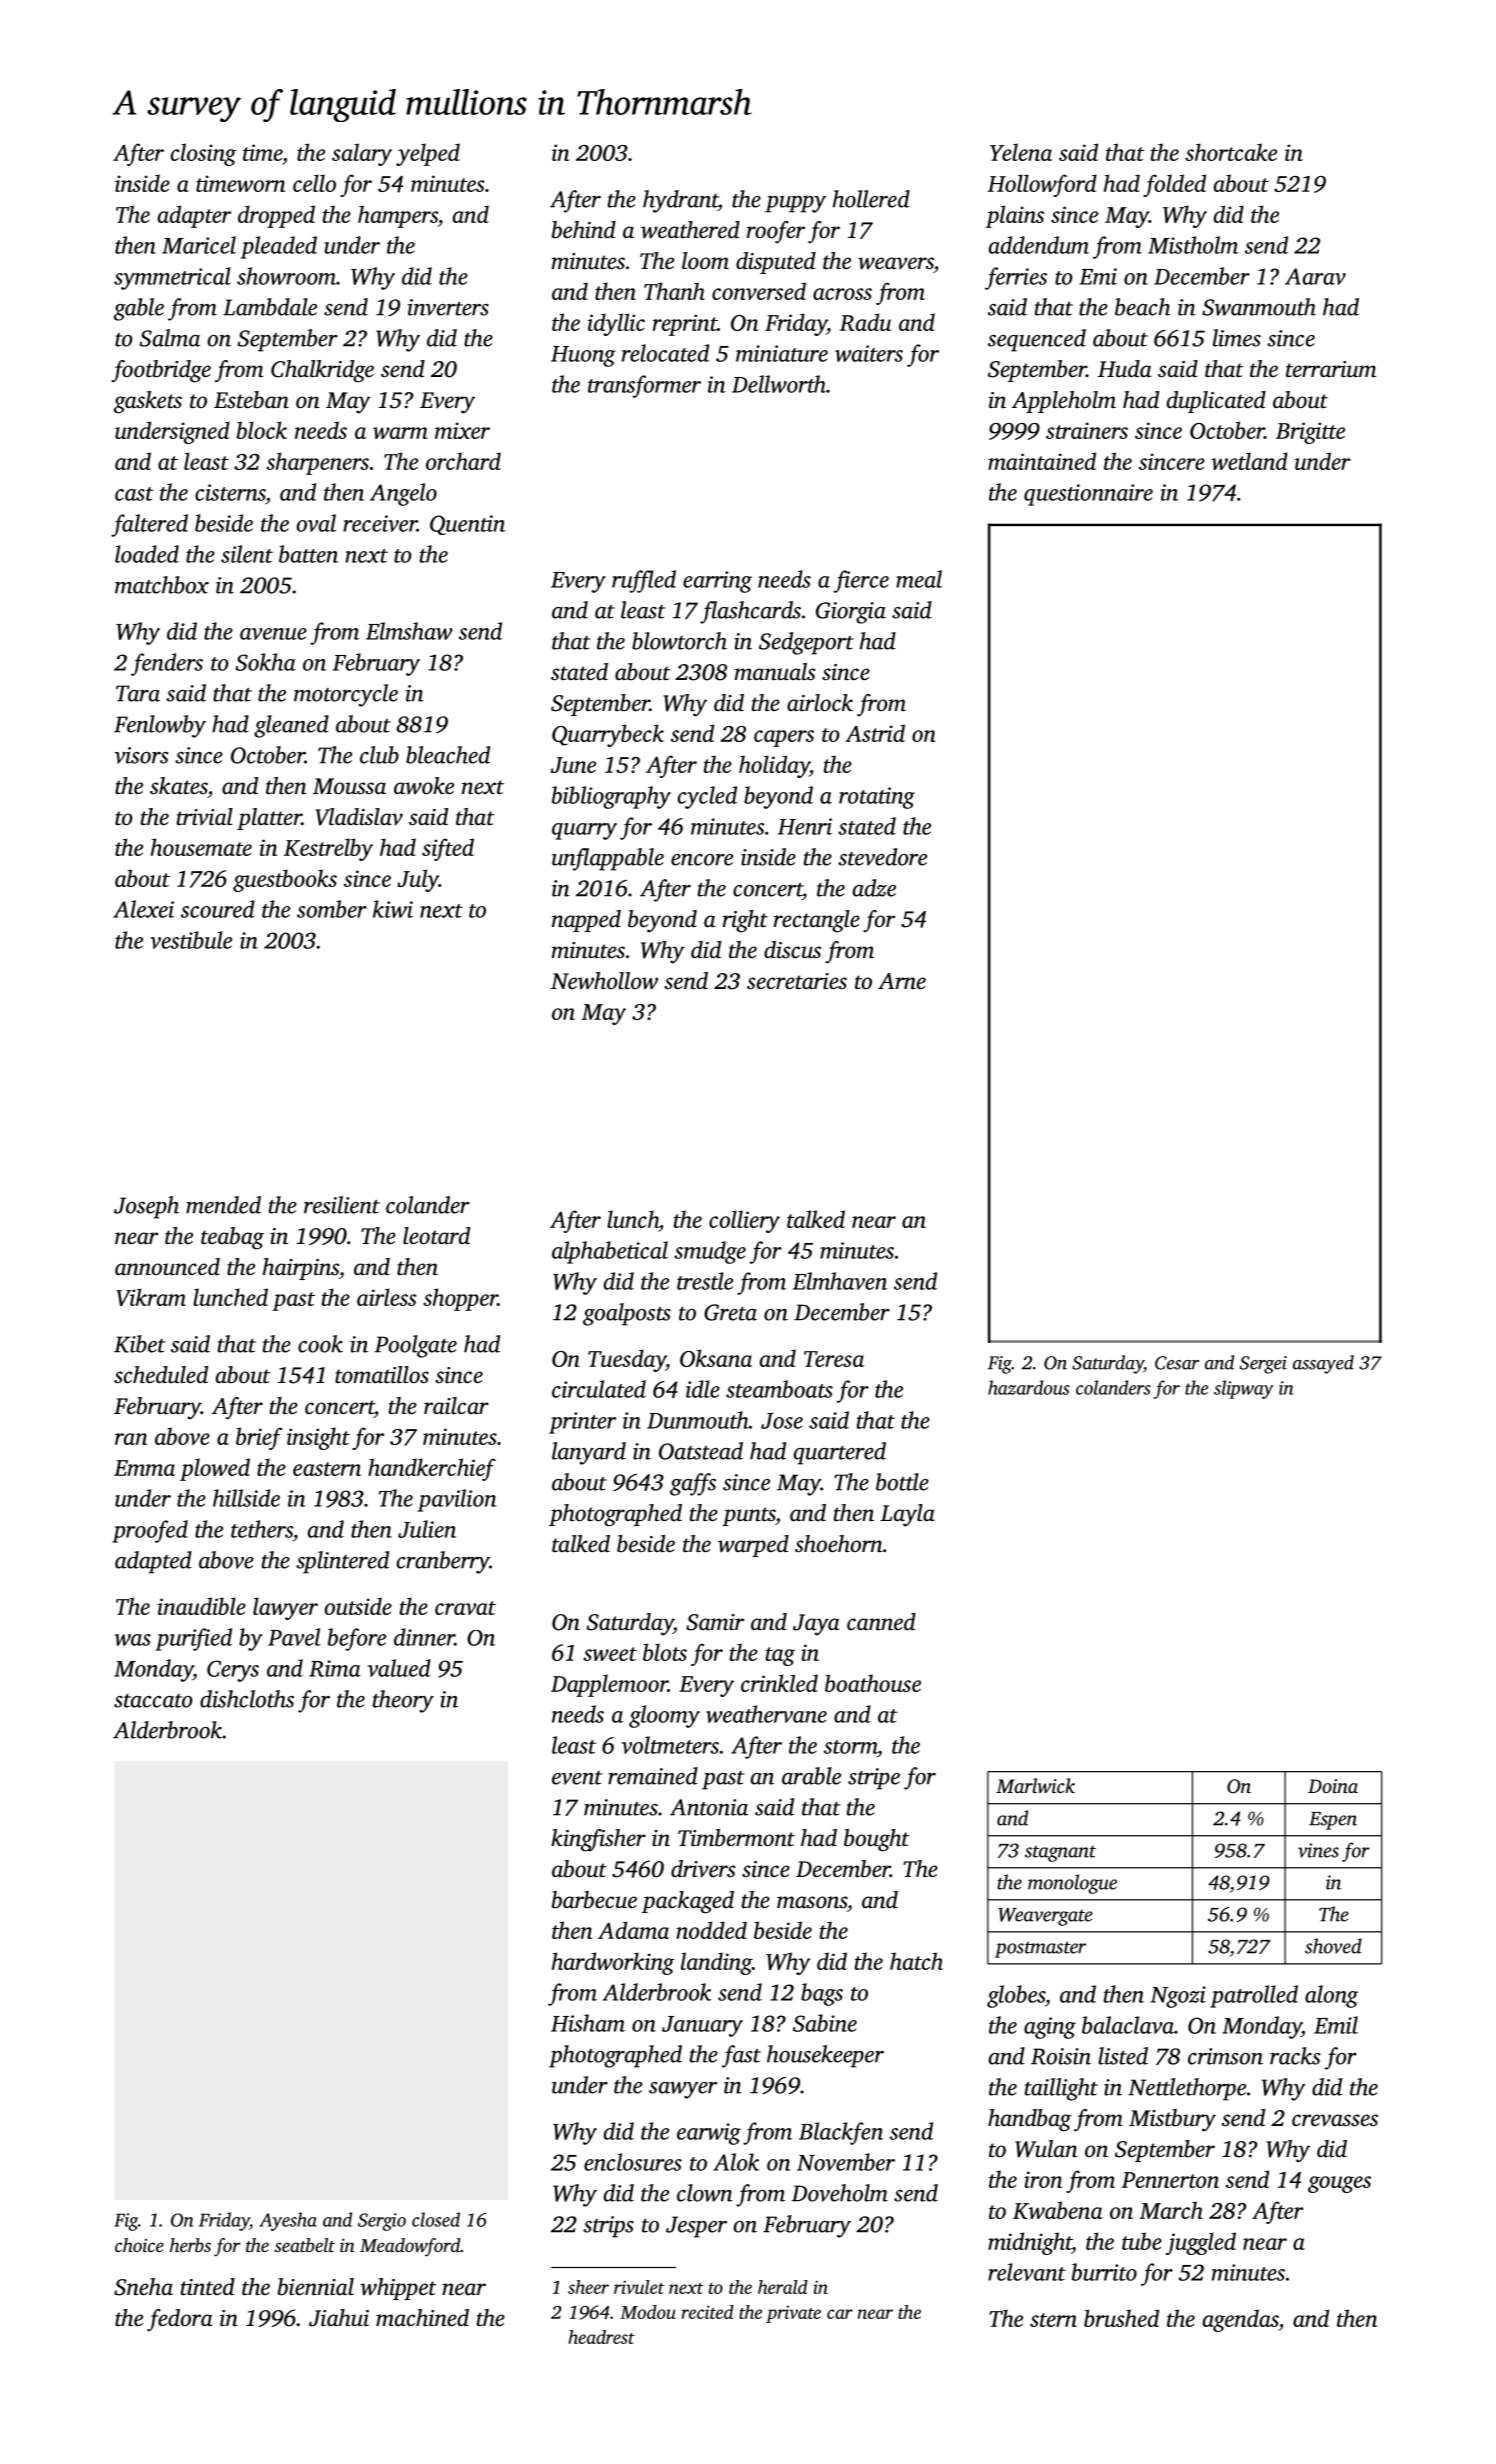  What do you see at coordinates (1243, 1389) in the screenshot?
I see `slipway` at bounding box center [1243, 1389].
